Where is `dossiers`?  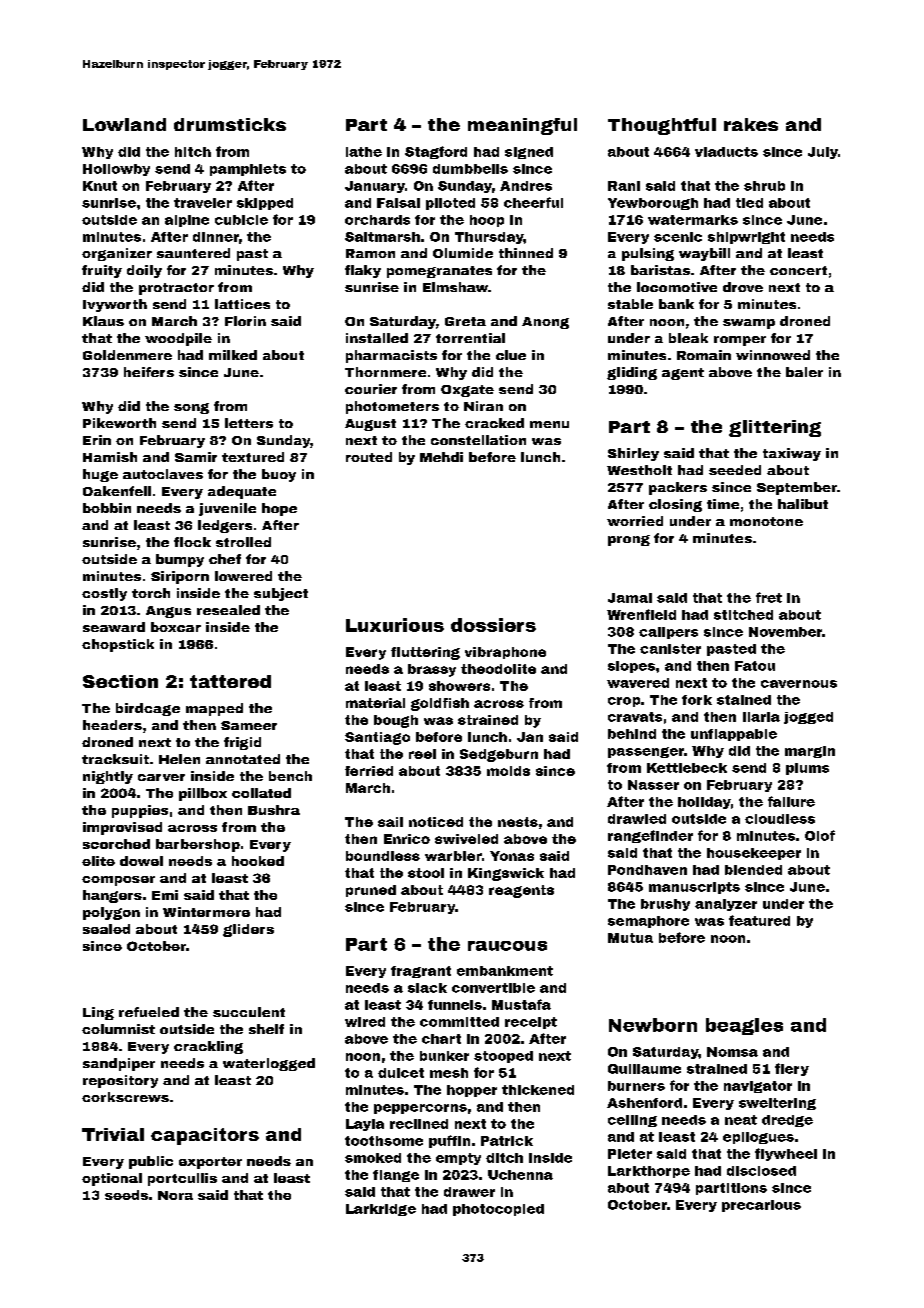
dossiers is located at coordinates (493, 625).
